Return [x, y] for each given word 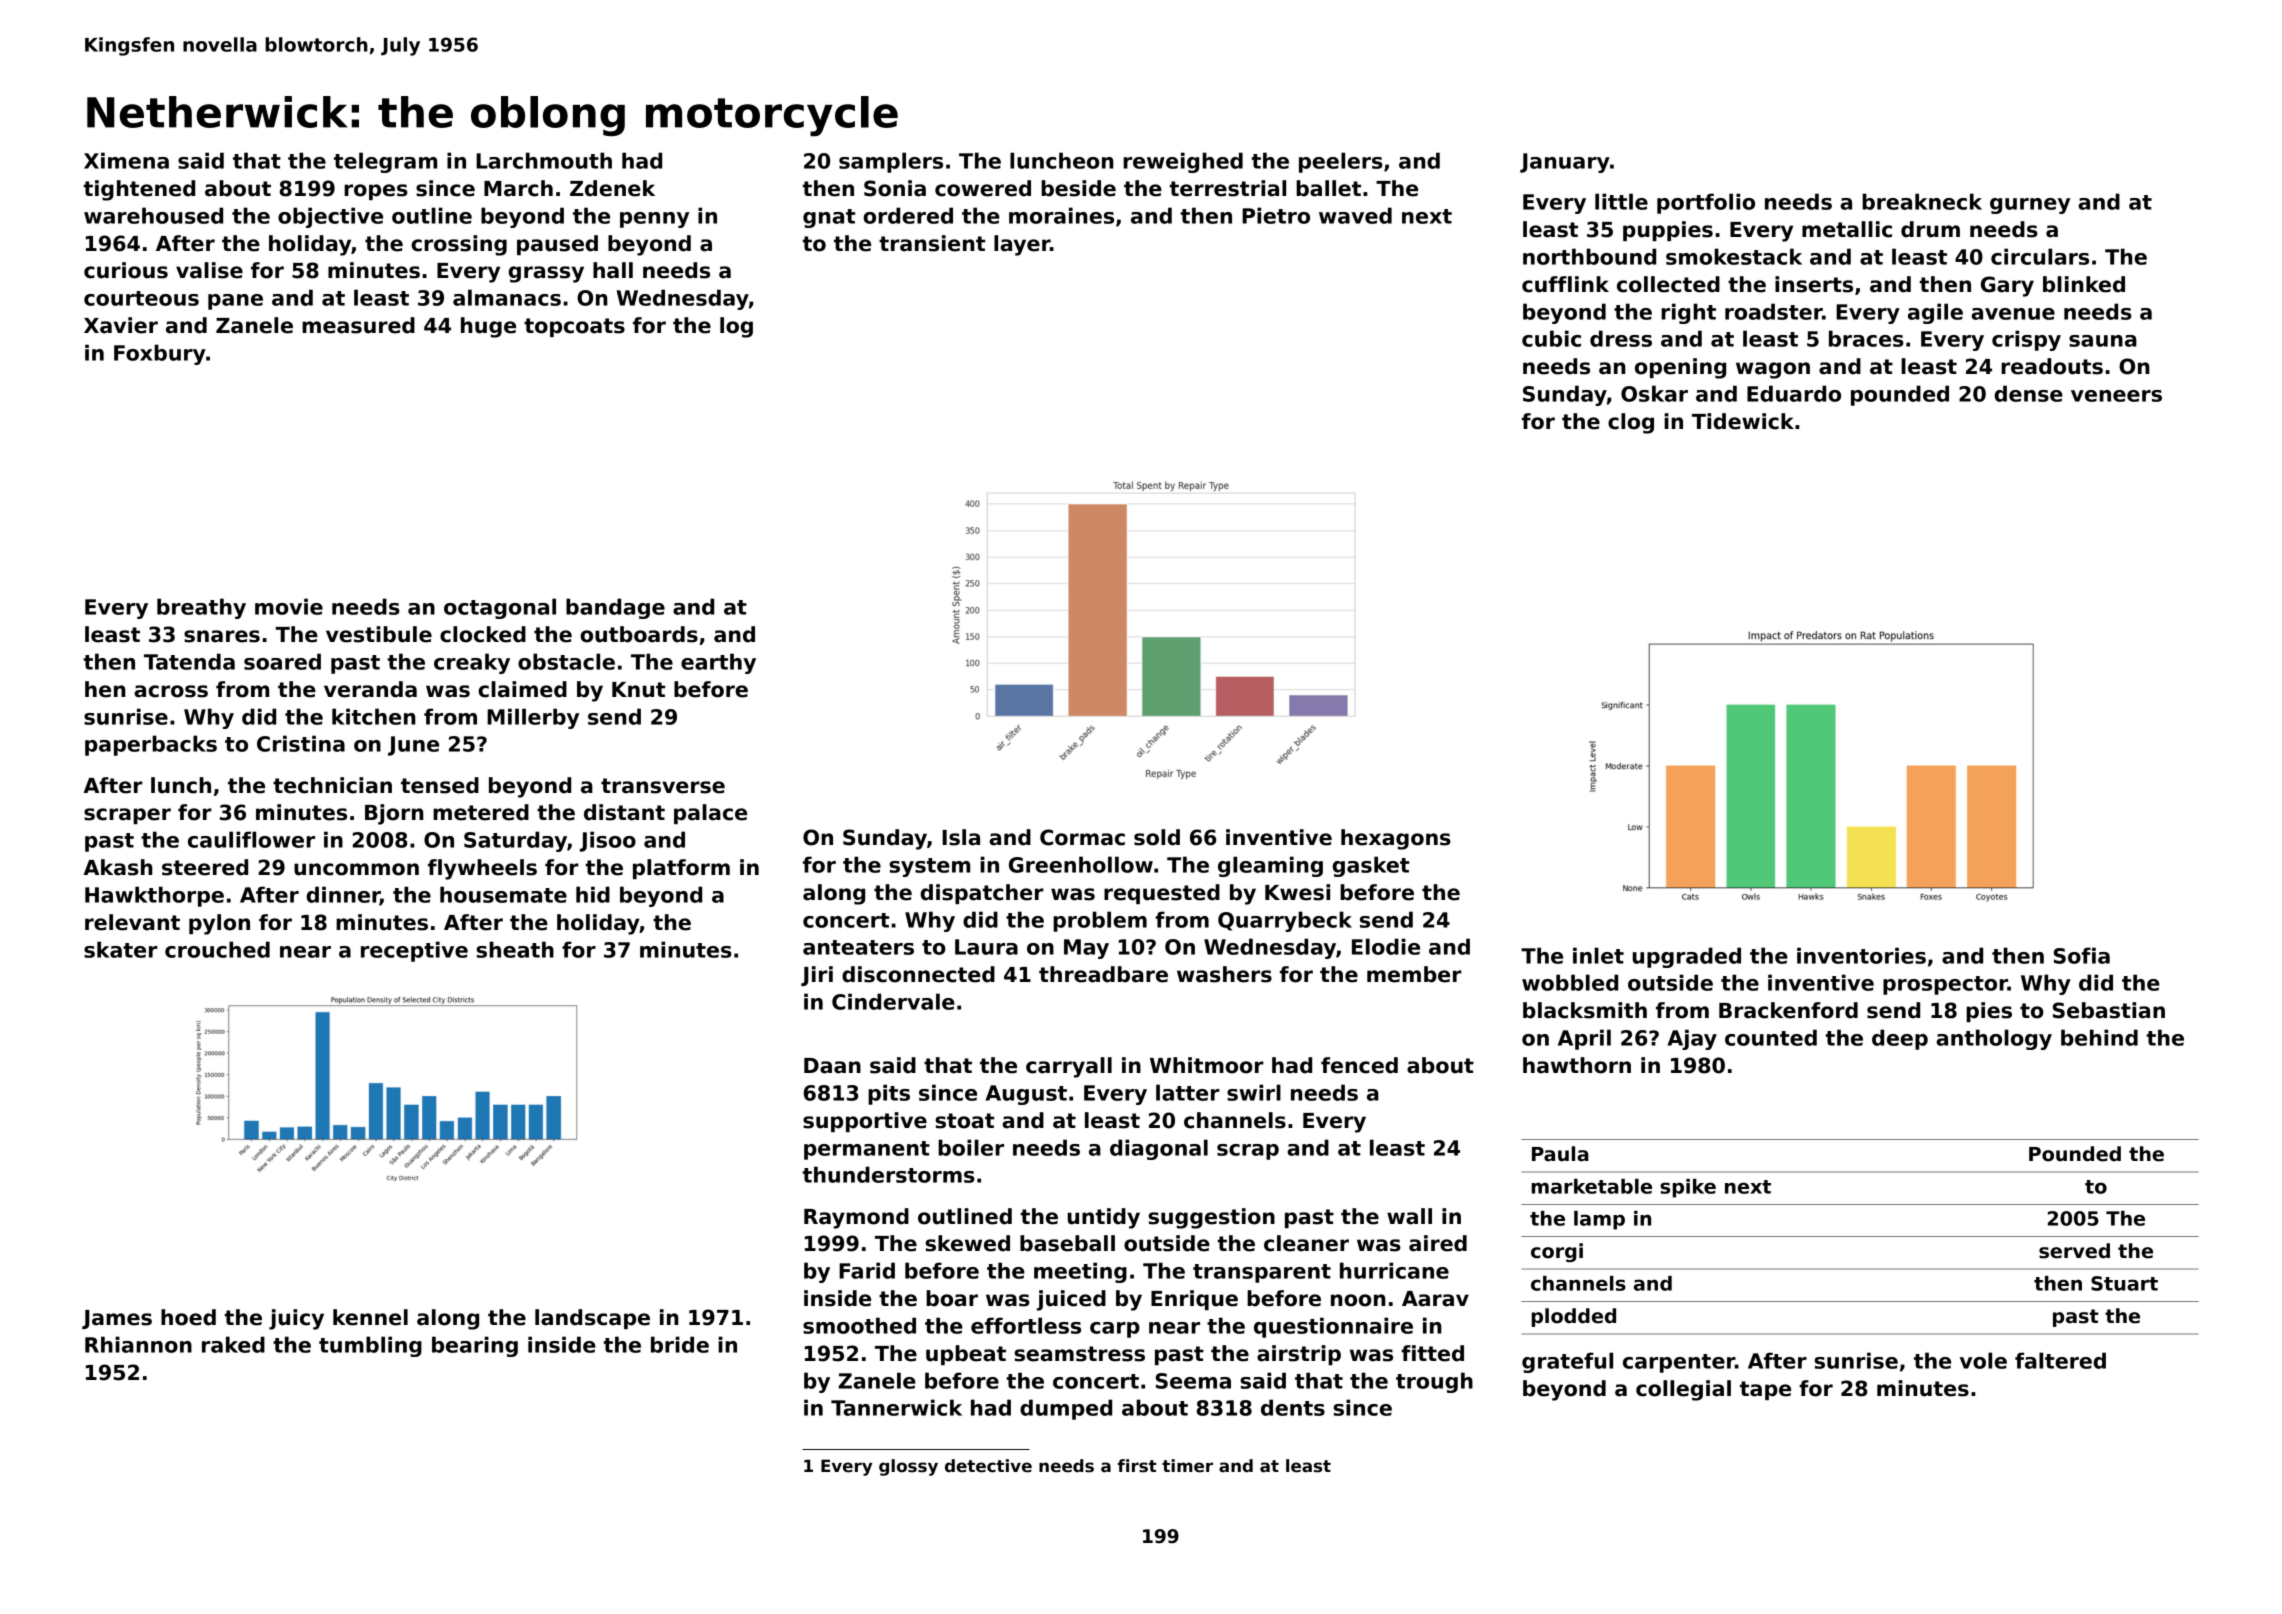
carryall [1069, 1067]
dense [2029, 393]
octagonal [500, 608]
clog [1631, 423]
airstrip [1299, 1355]
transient [932, 243]
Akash [118, 867]
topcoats [574, 327]
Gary [2007, 286]
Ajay [1692, 1039]
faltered [2060, 1360]
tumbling [370, 1346]
